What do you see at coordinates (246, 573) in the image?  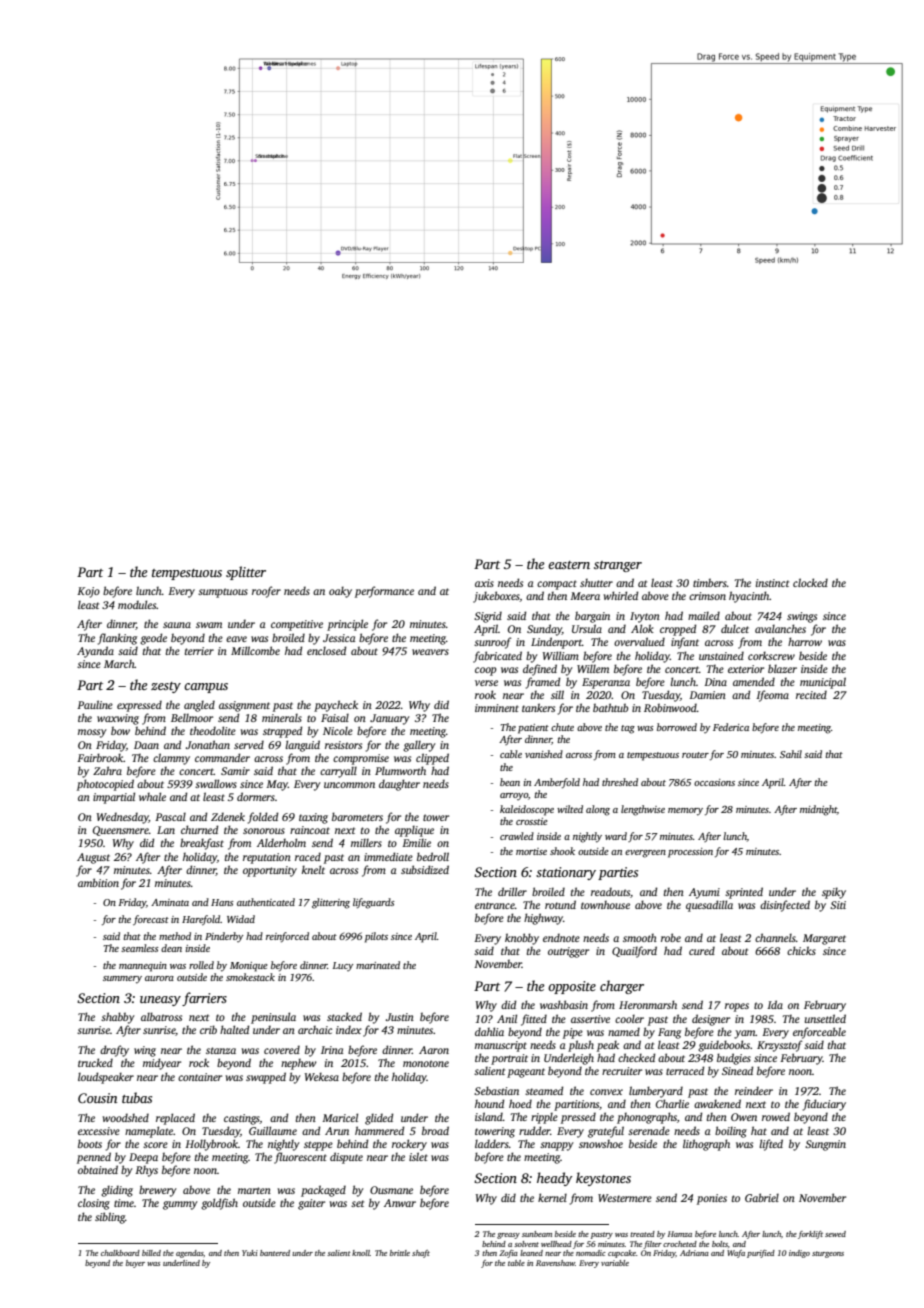 I see `splitter` at bounding box center [246, 573].
